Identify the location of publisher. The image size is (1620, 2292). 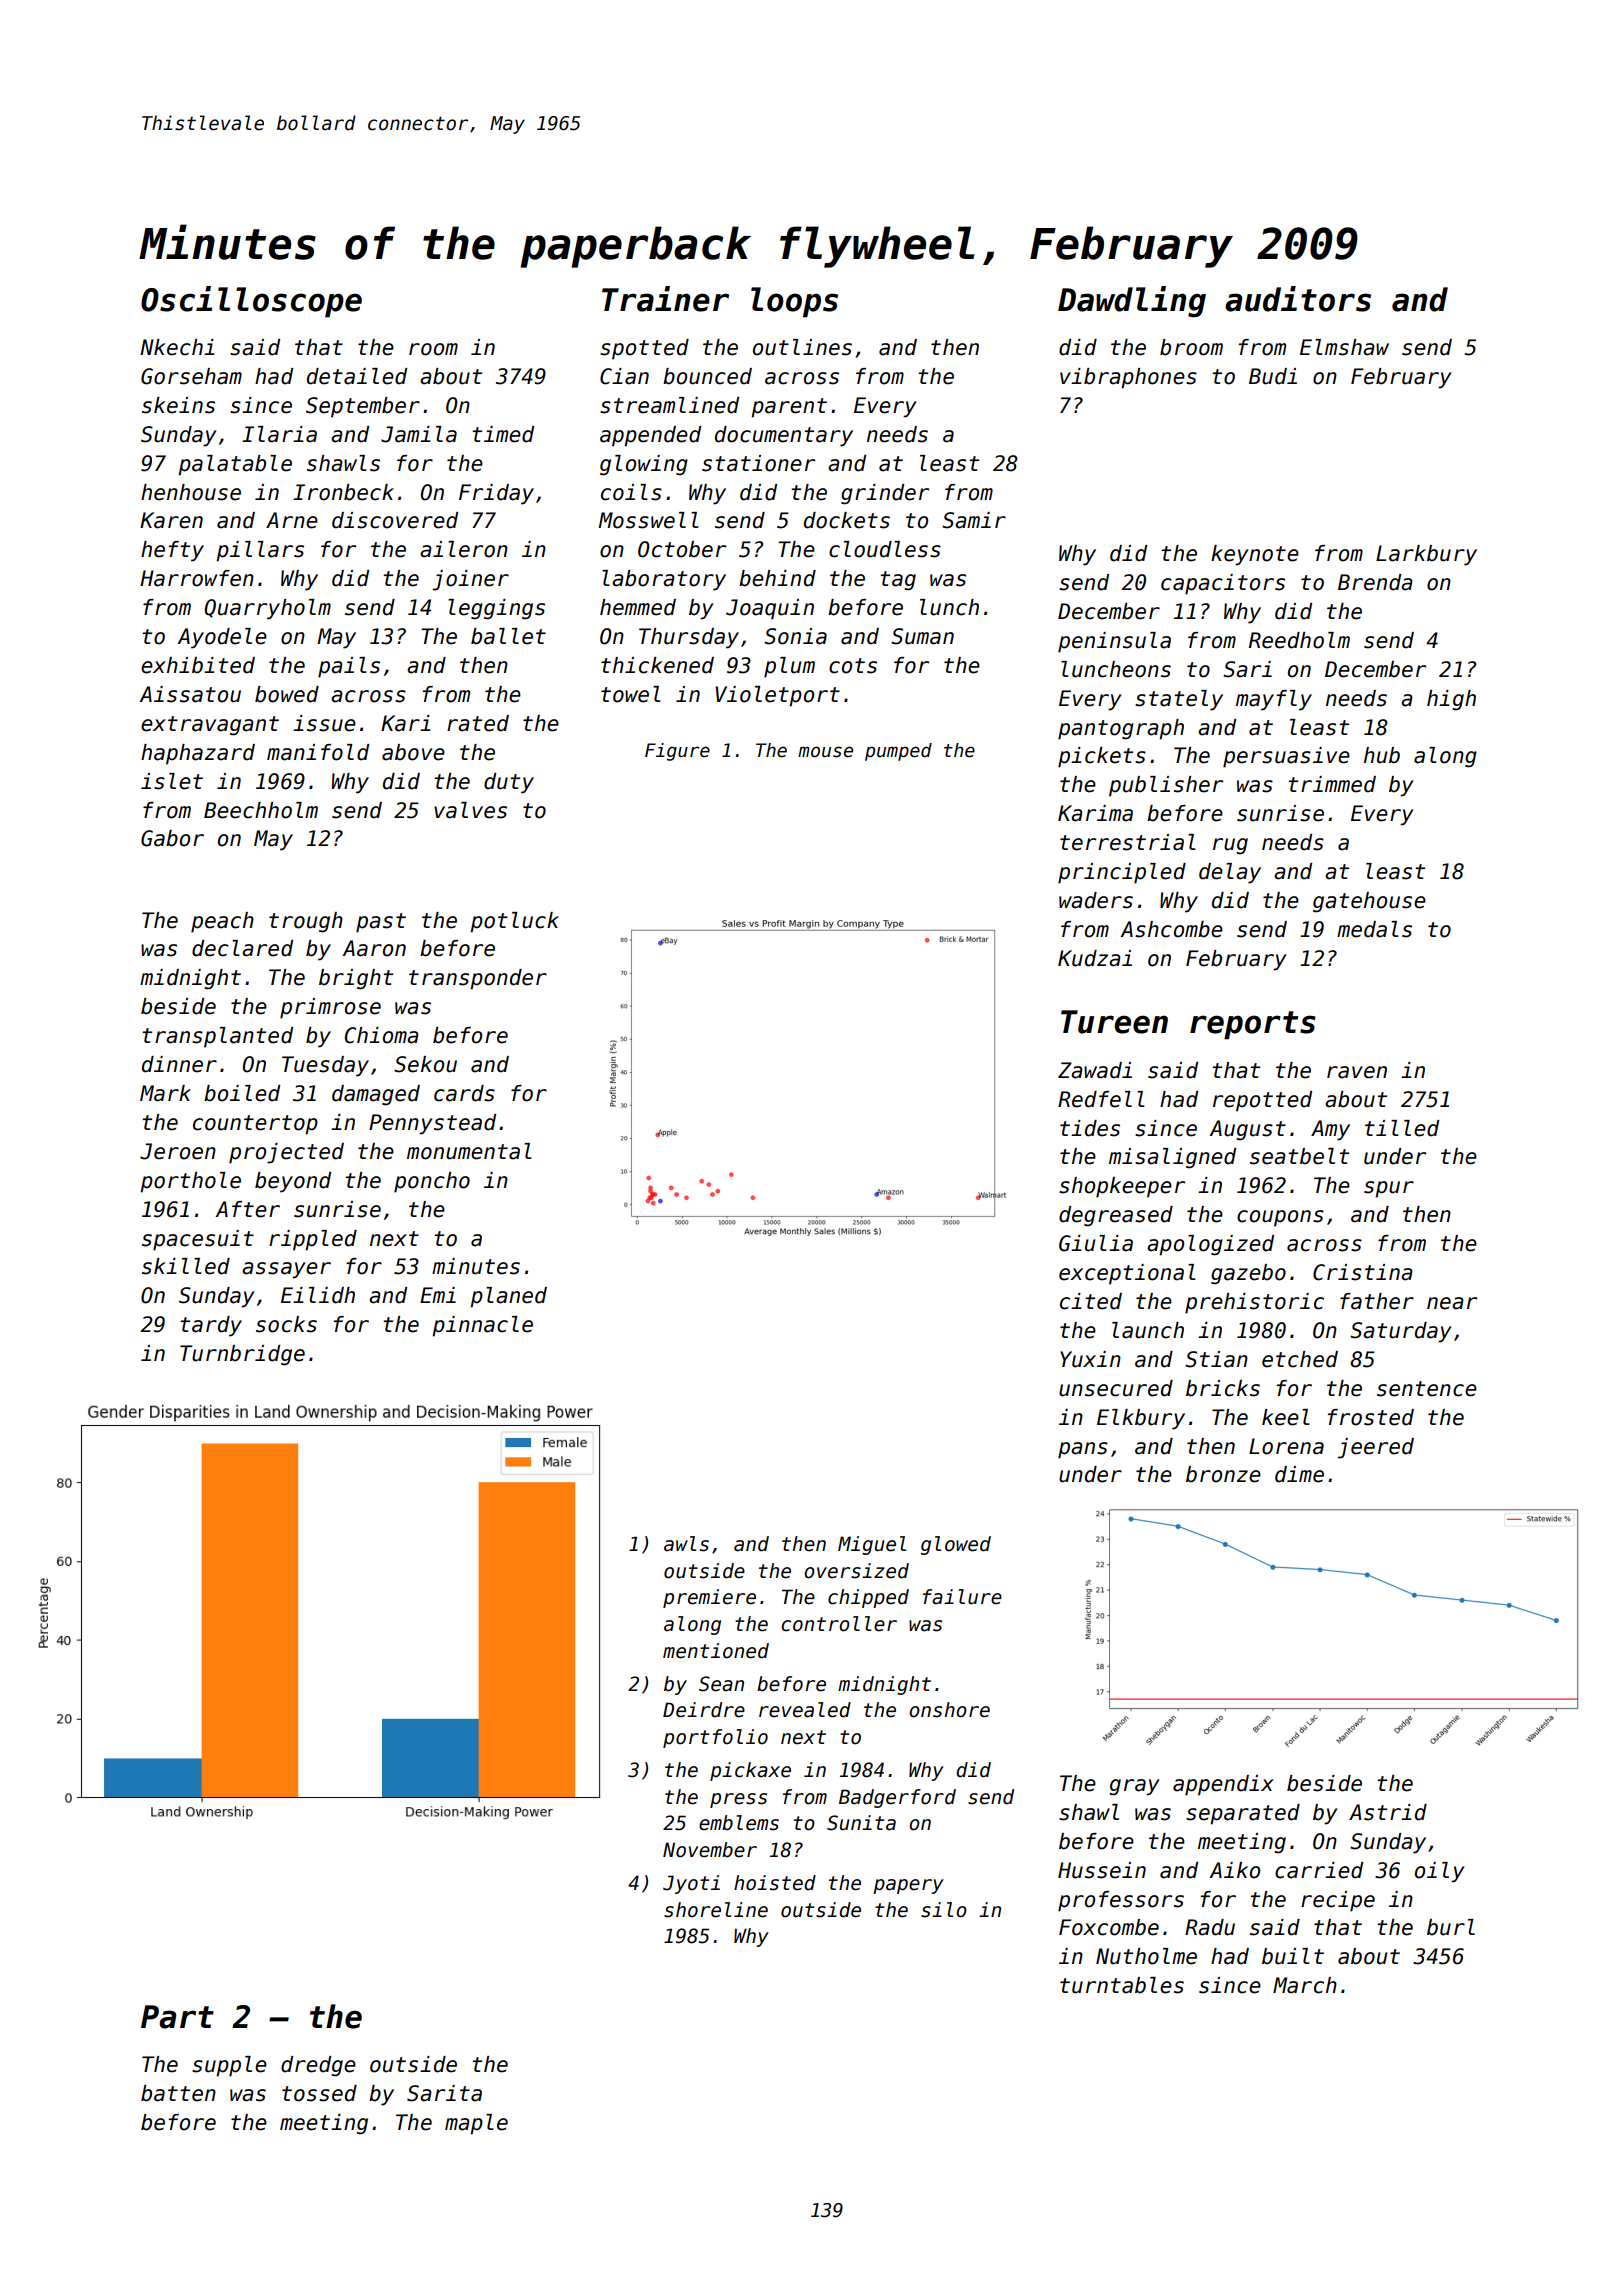
(1166, 786).
